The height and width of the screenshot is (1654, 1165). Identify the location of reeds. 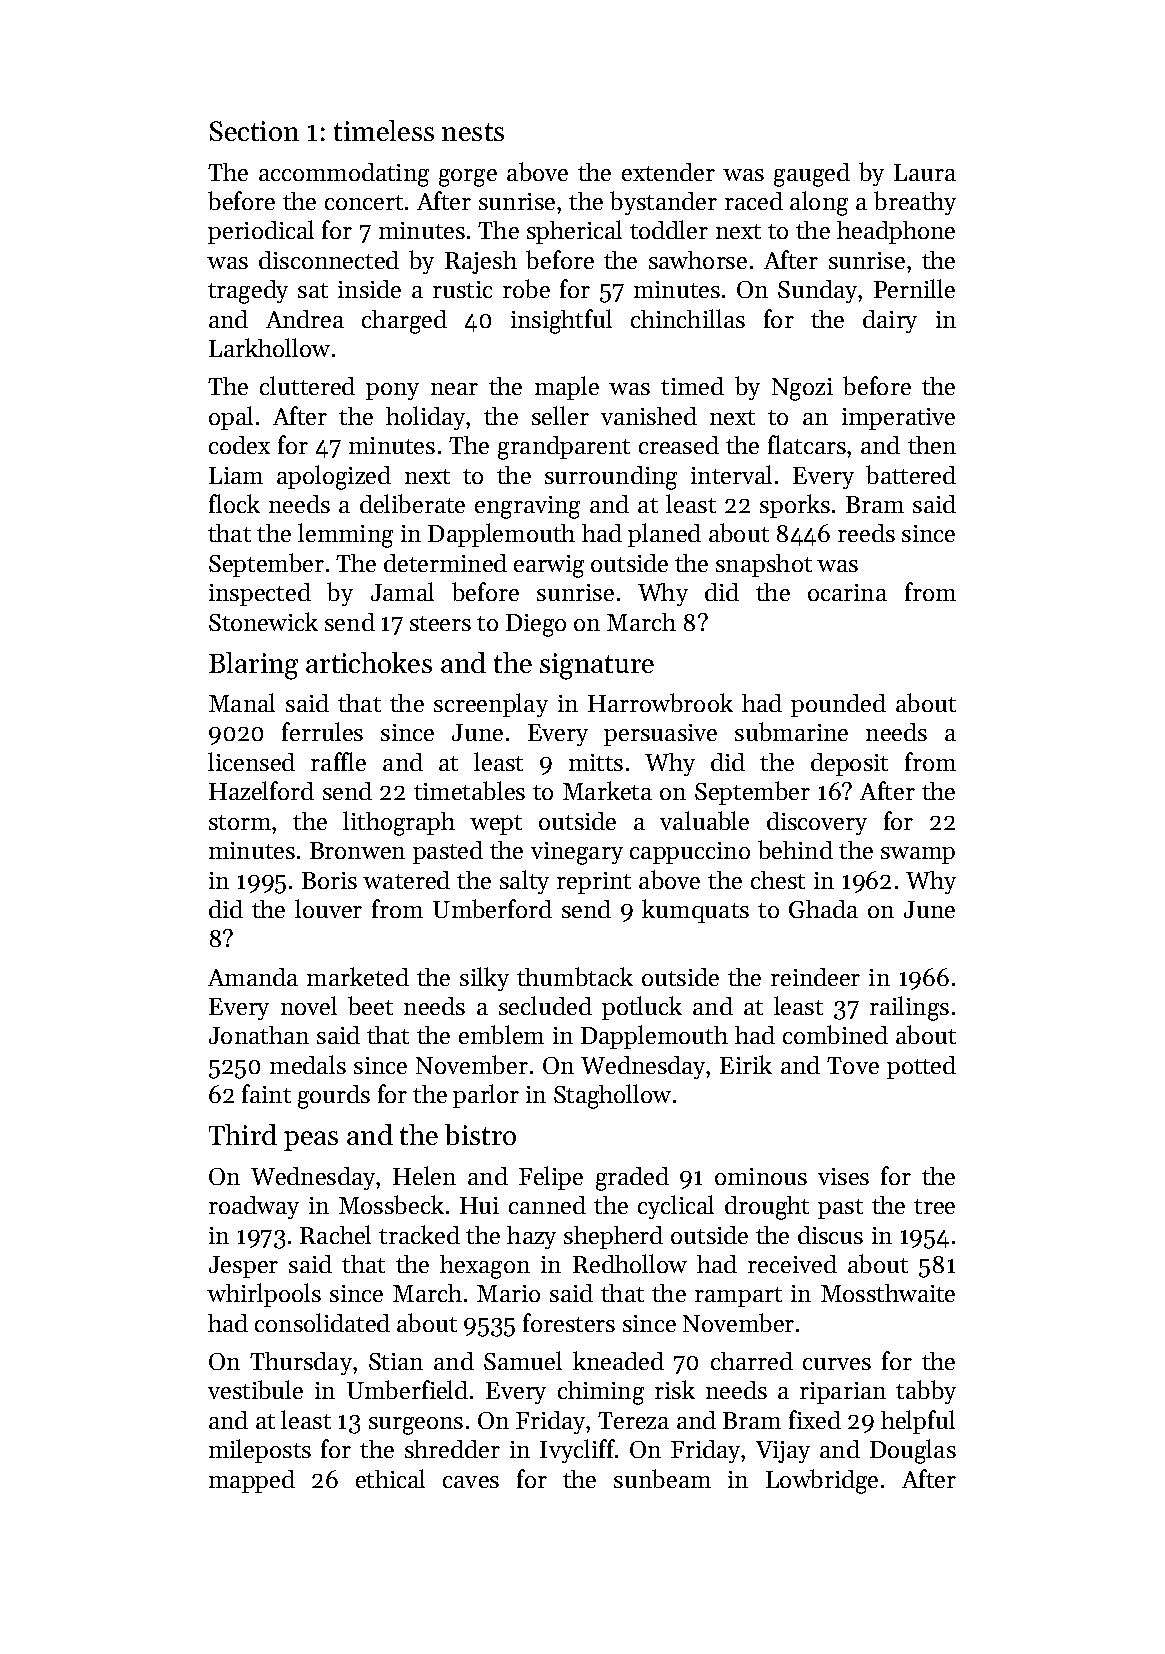
(866, 533).
